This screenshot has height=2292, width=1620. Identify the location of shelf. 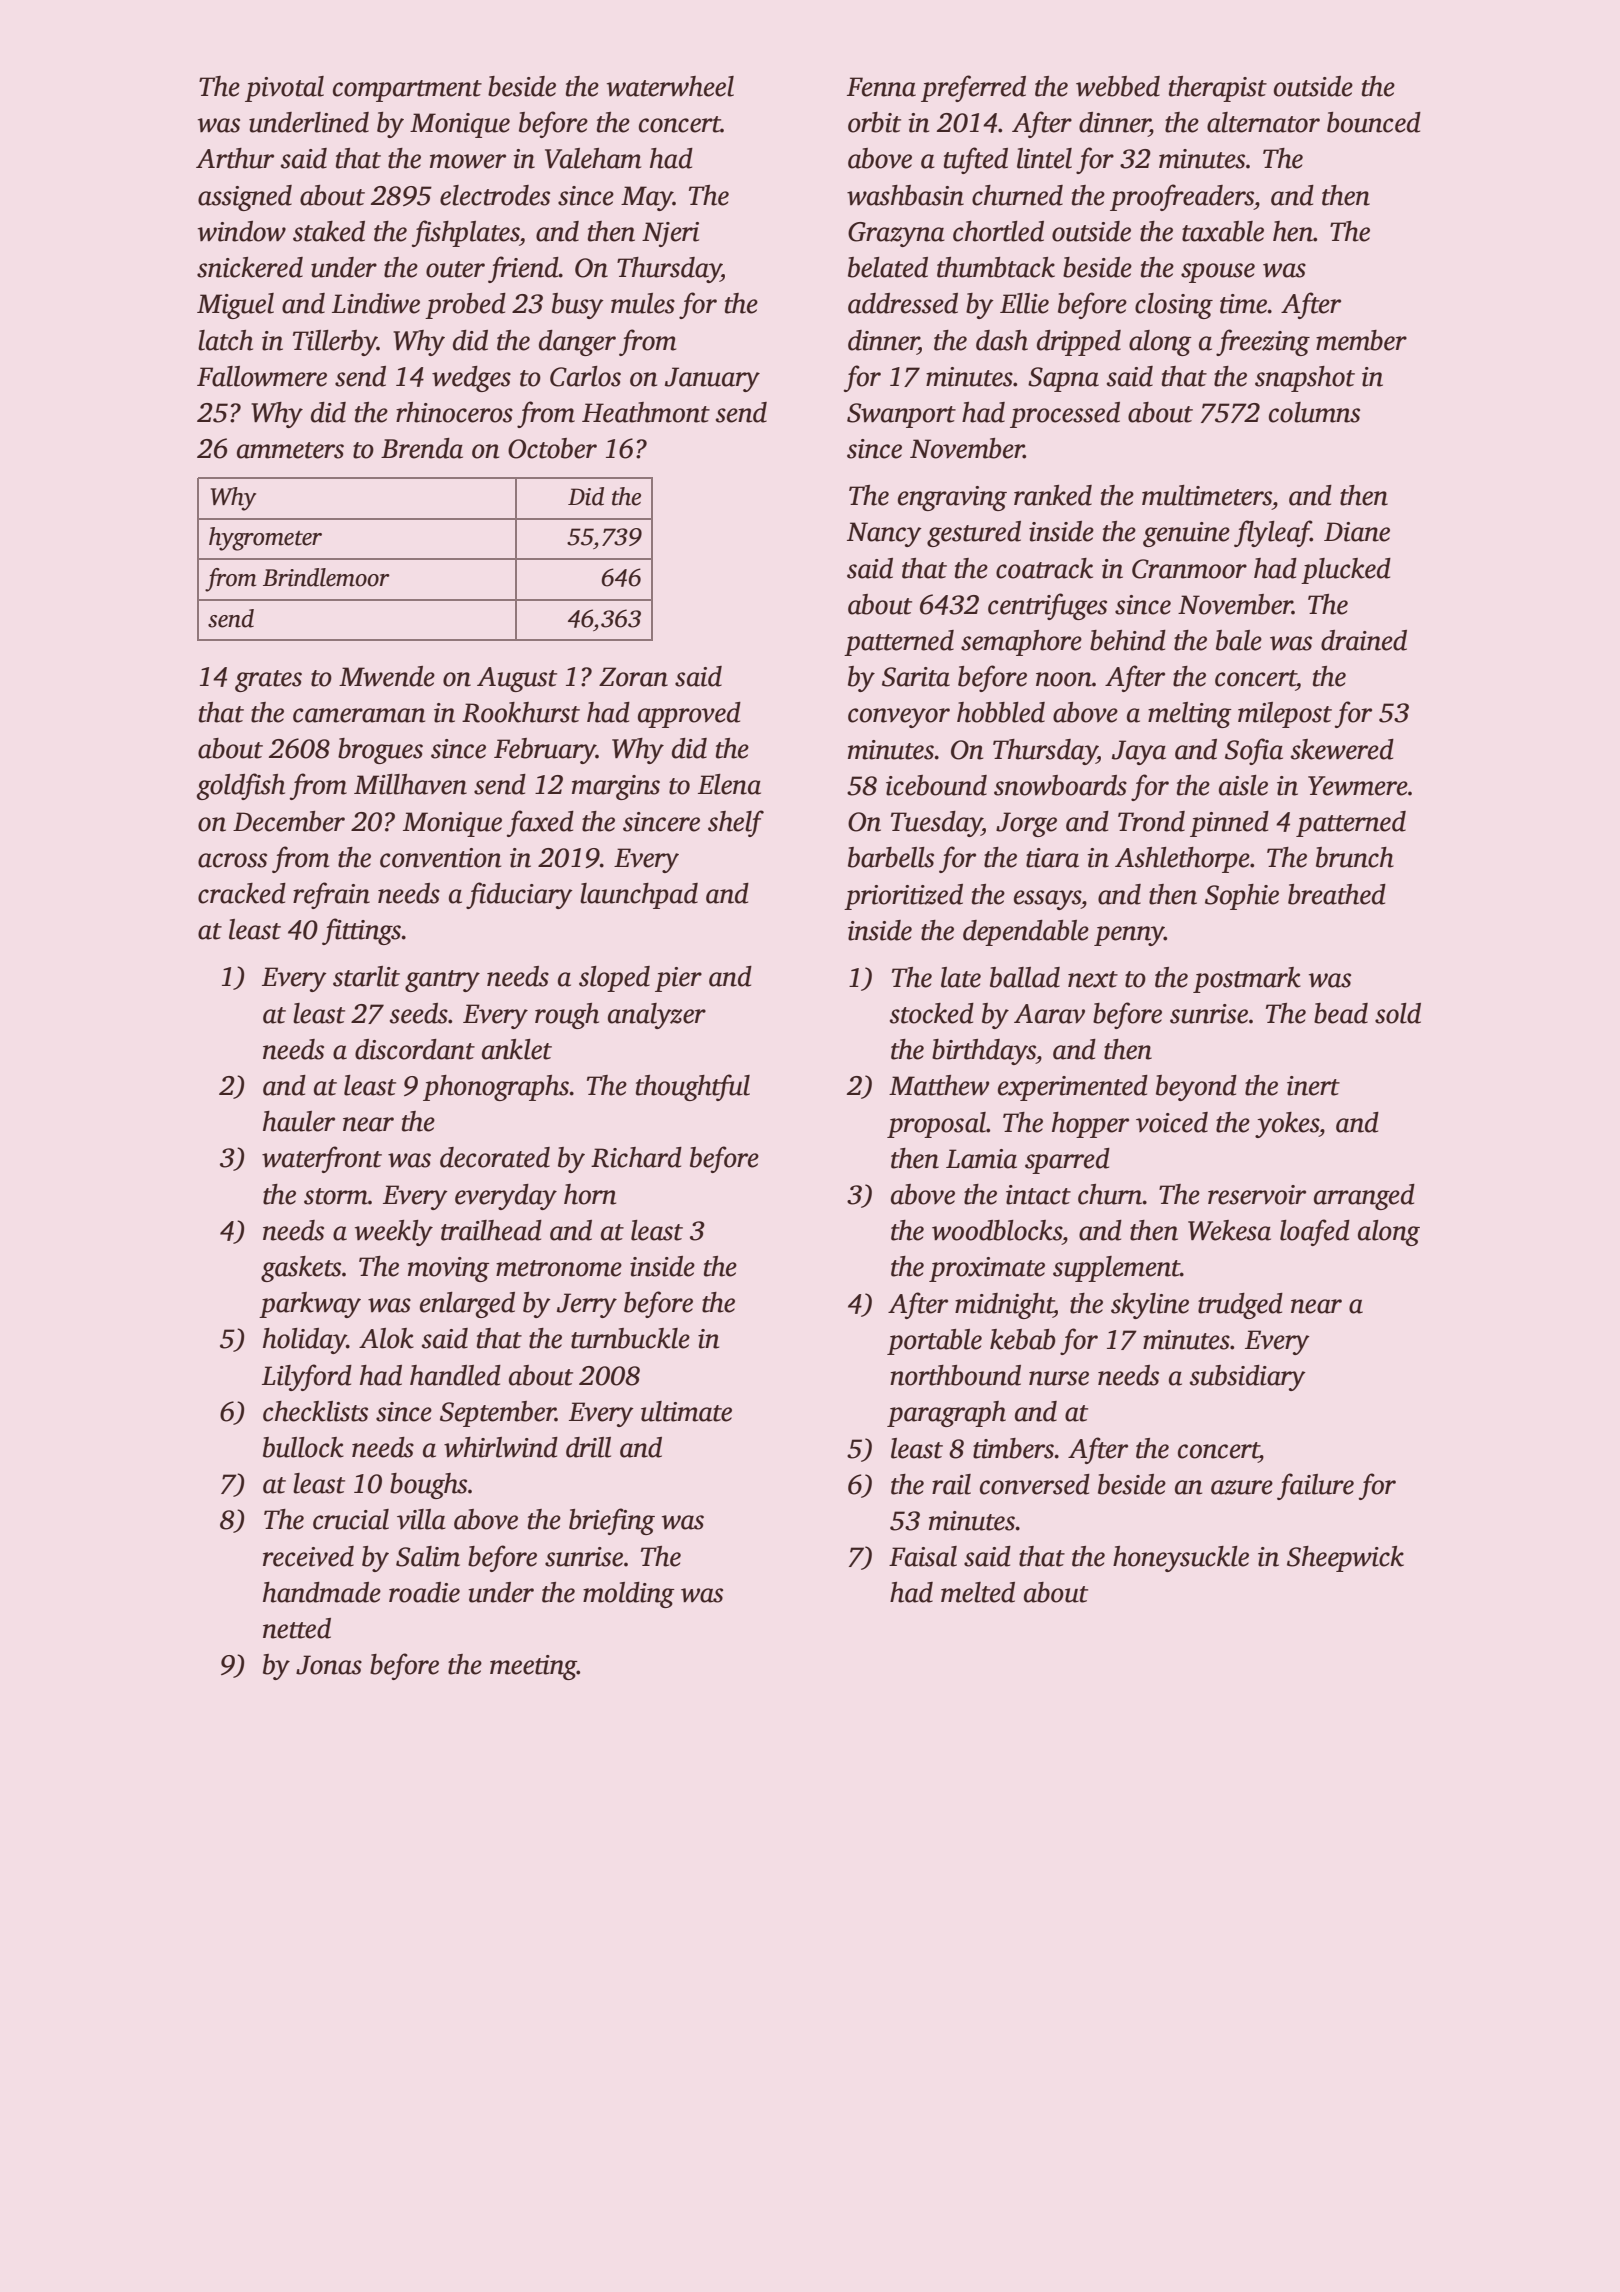
(736, 823).
